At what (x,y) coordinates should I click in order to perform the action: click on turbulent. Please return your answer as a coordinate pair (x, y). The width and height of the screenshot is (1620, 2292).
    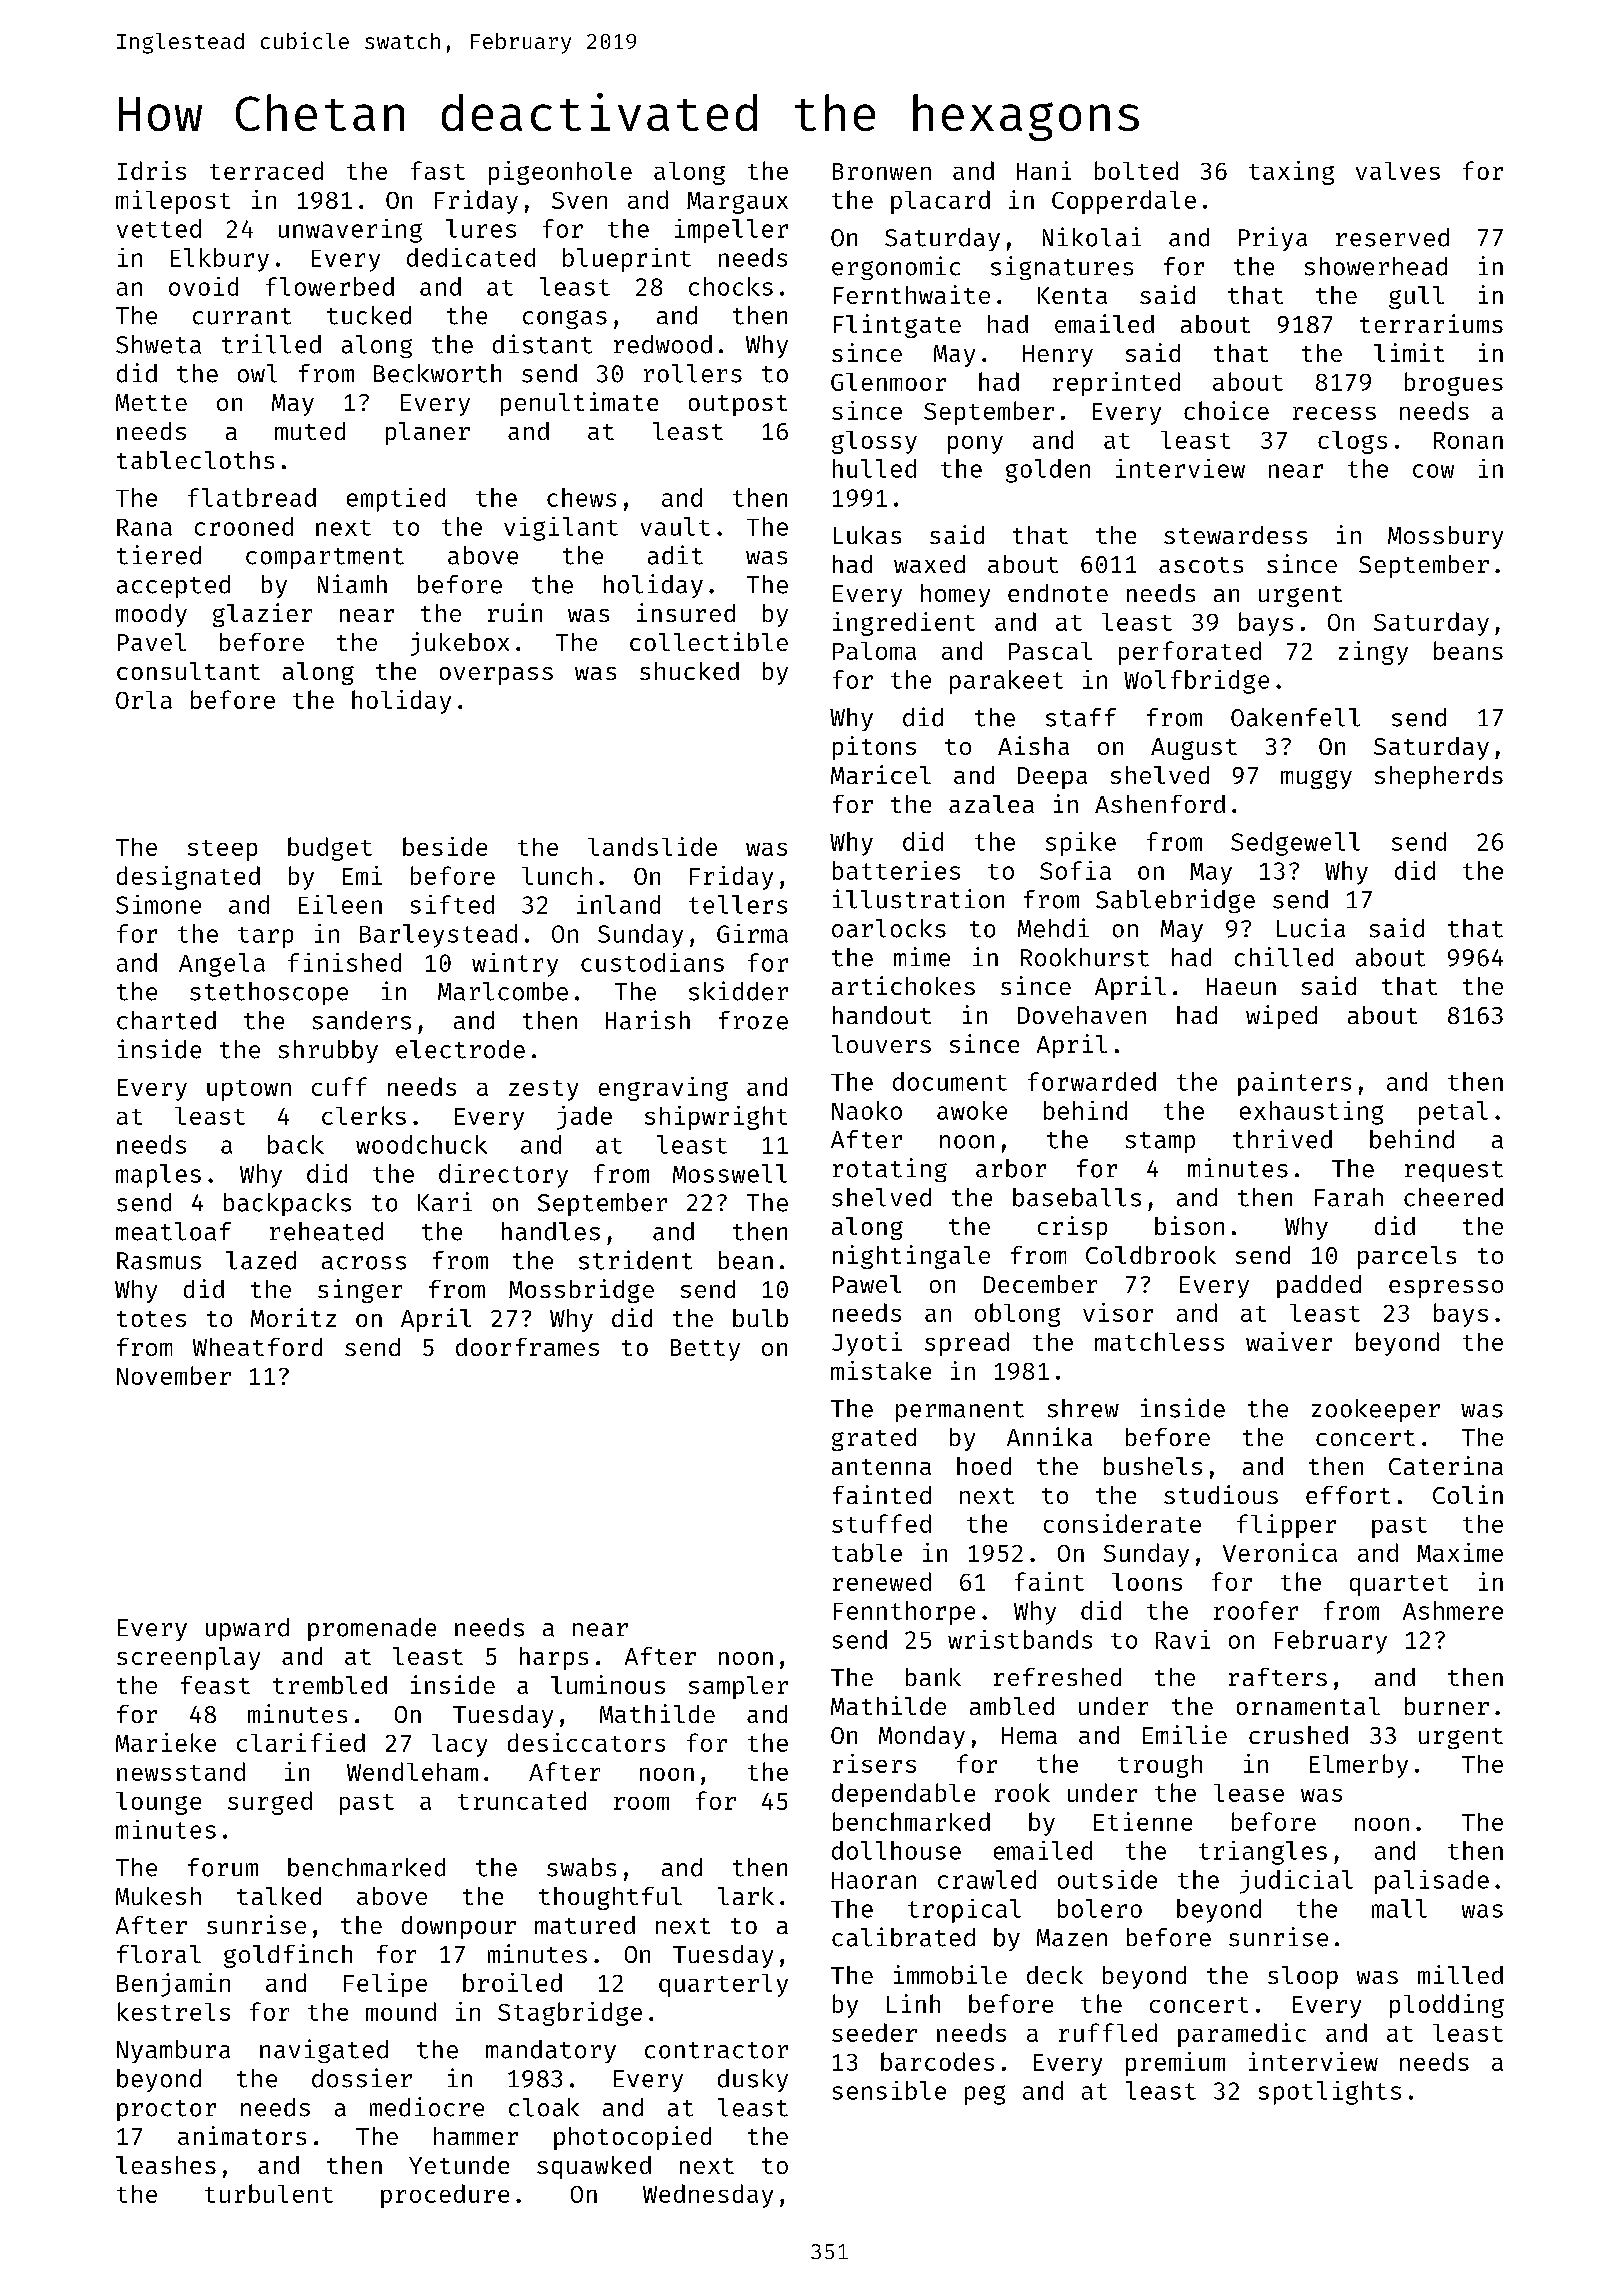
    Looking at the image, I should click on (269, 2193).
